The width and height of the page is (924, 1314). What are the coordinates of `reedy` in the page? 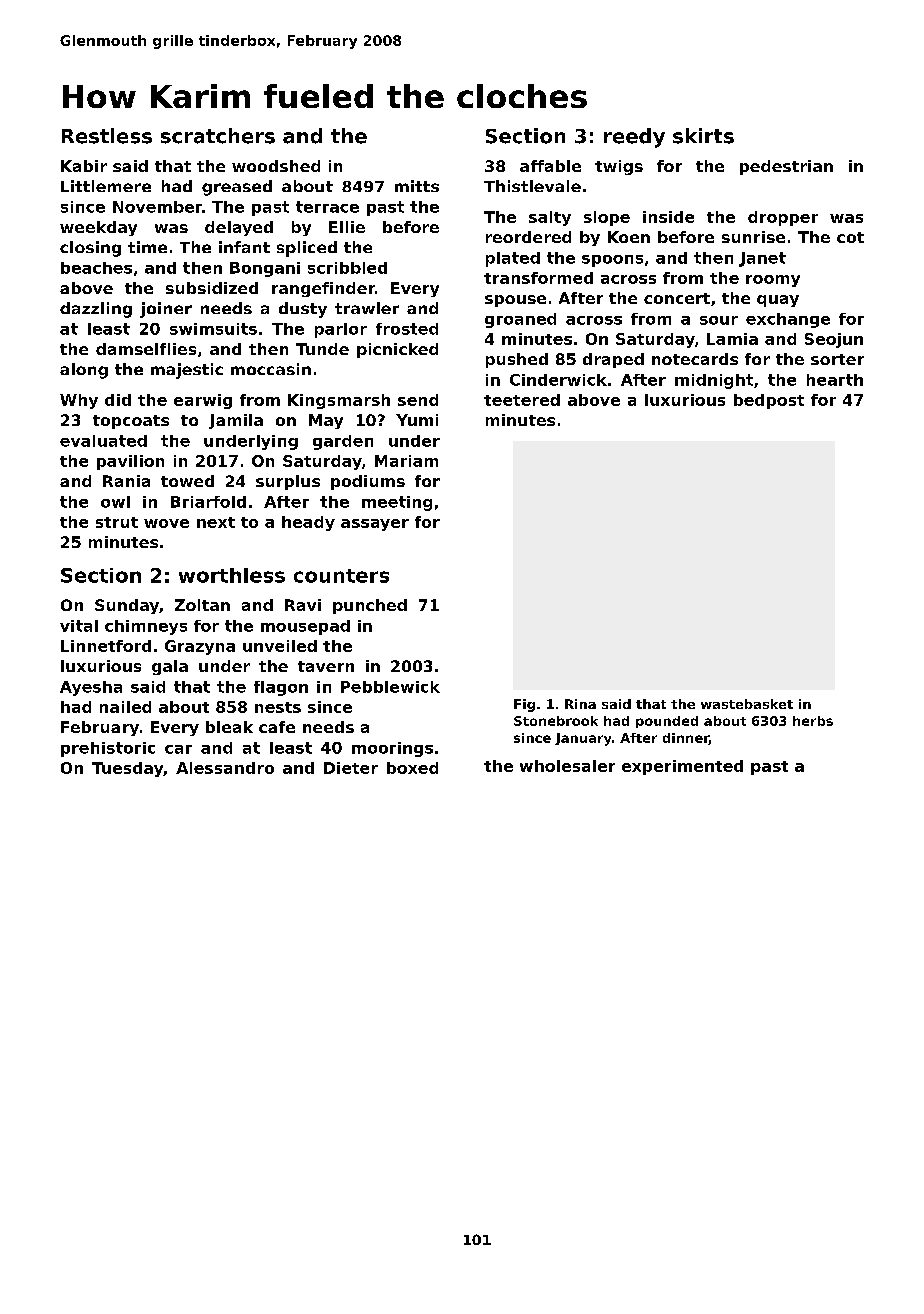 It's located at (634, 138).
